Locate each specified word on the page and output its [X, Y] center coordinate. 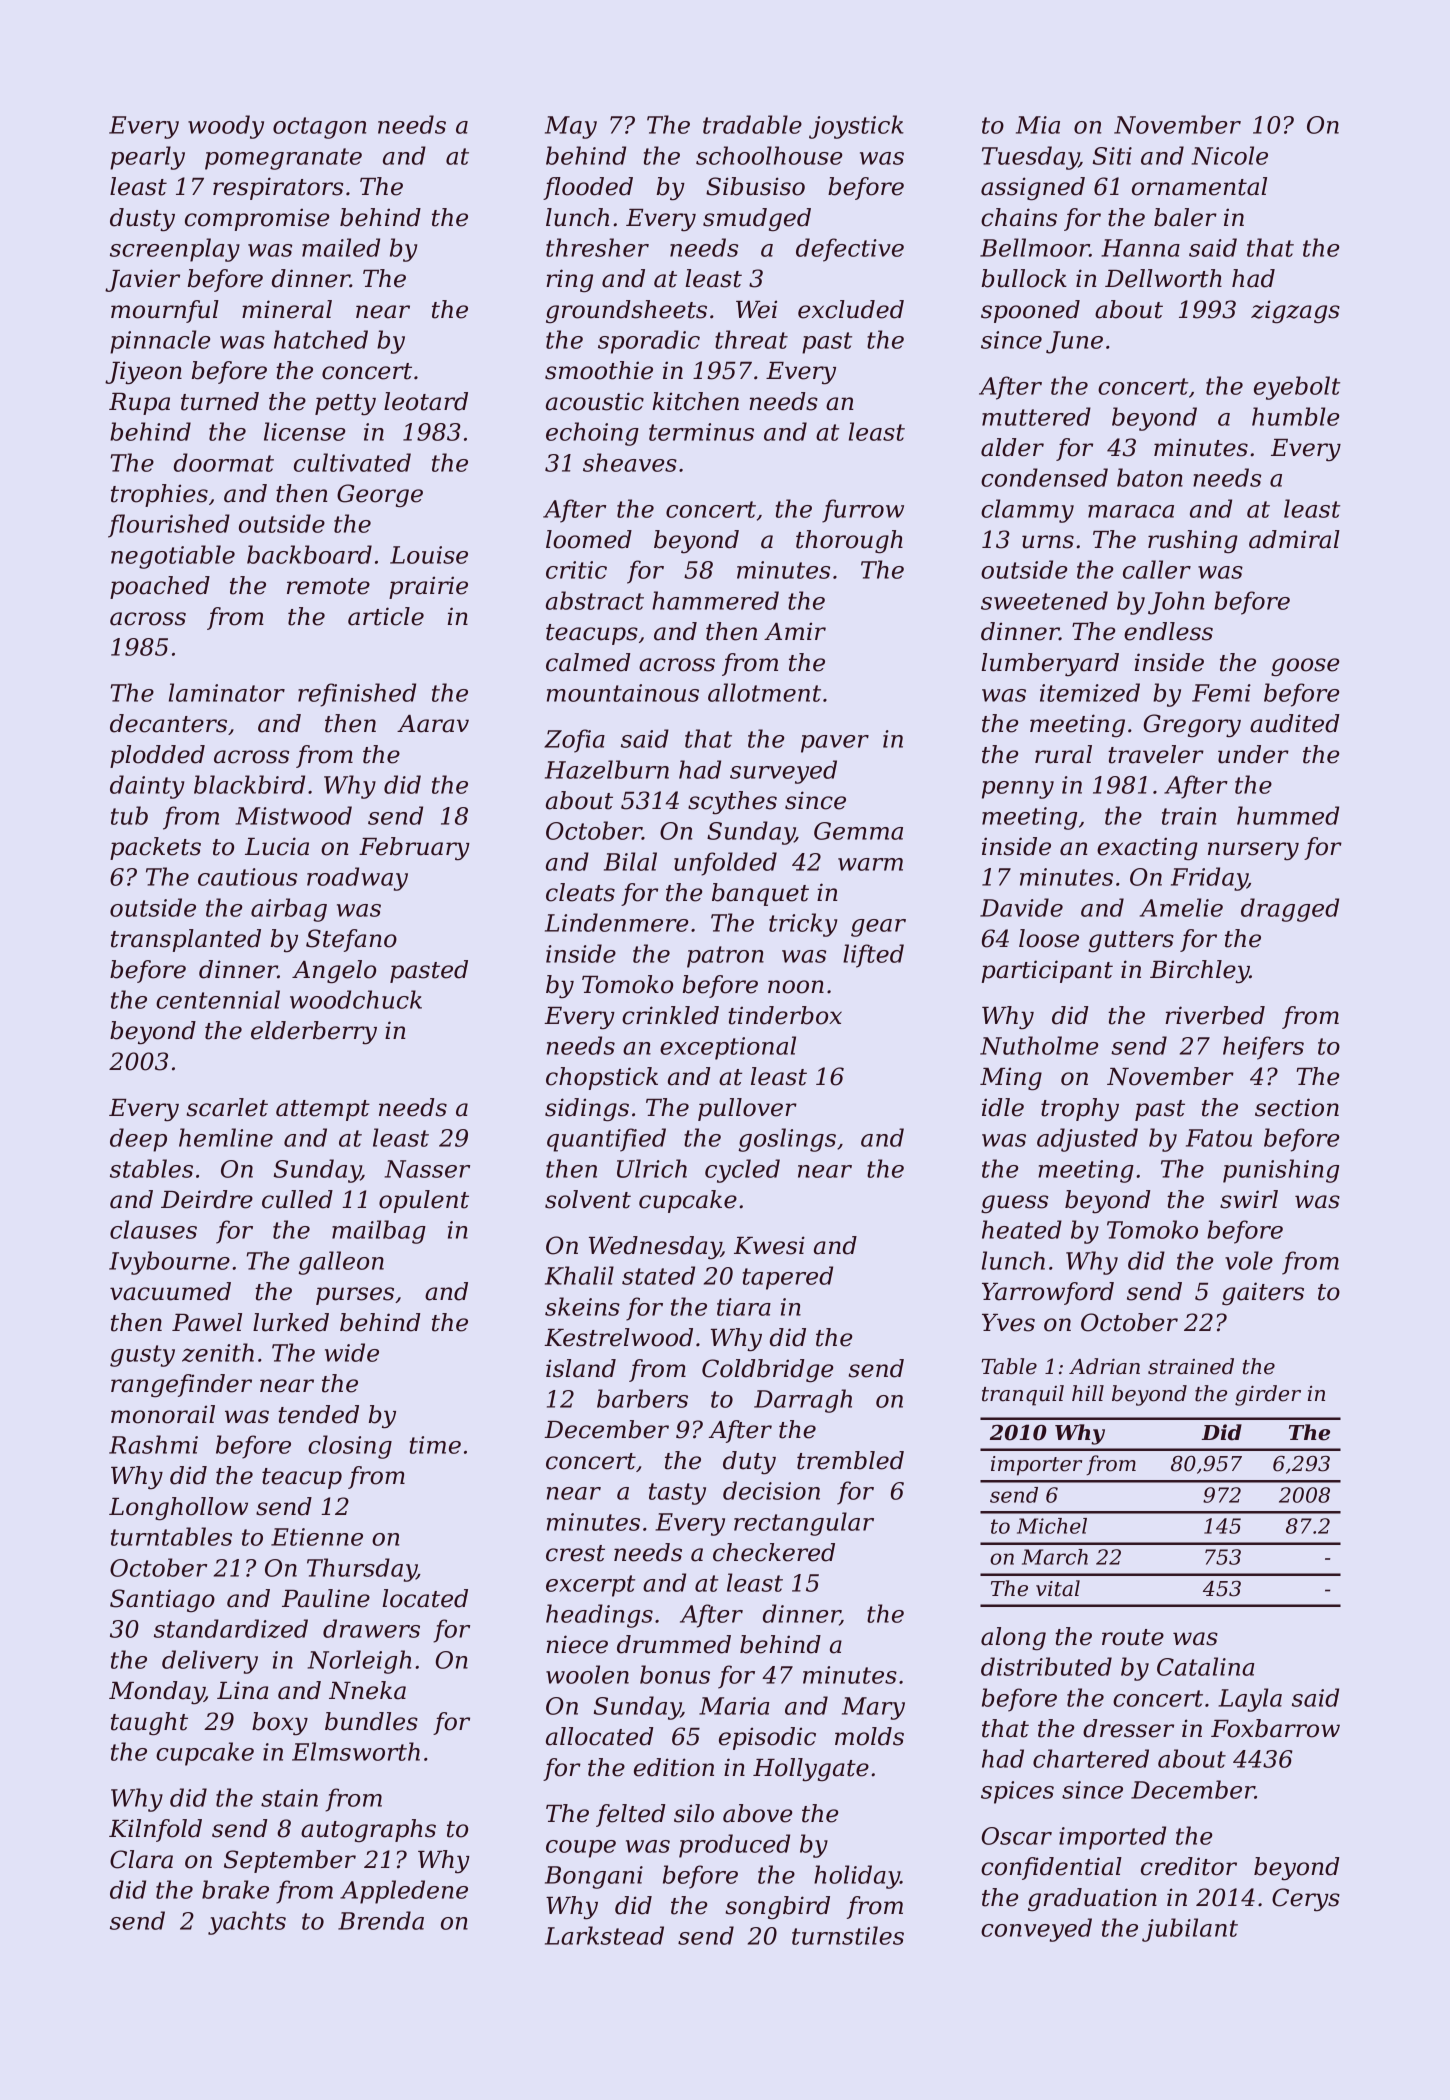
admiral [1294, 539]
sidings [587, 1109]
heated [1022, 1229]
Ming [1011, 1078]
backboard [309, 554]
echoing [592, 434]
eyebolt [1297, 388]
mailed [341, 247]
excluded [851, 309]
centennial [218, 999]
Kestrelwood [618, 1337]
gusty [142, 1356]
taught [149, 1724]
